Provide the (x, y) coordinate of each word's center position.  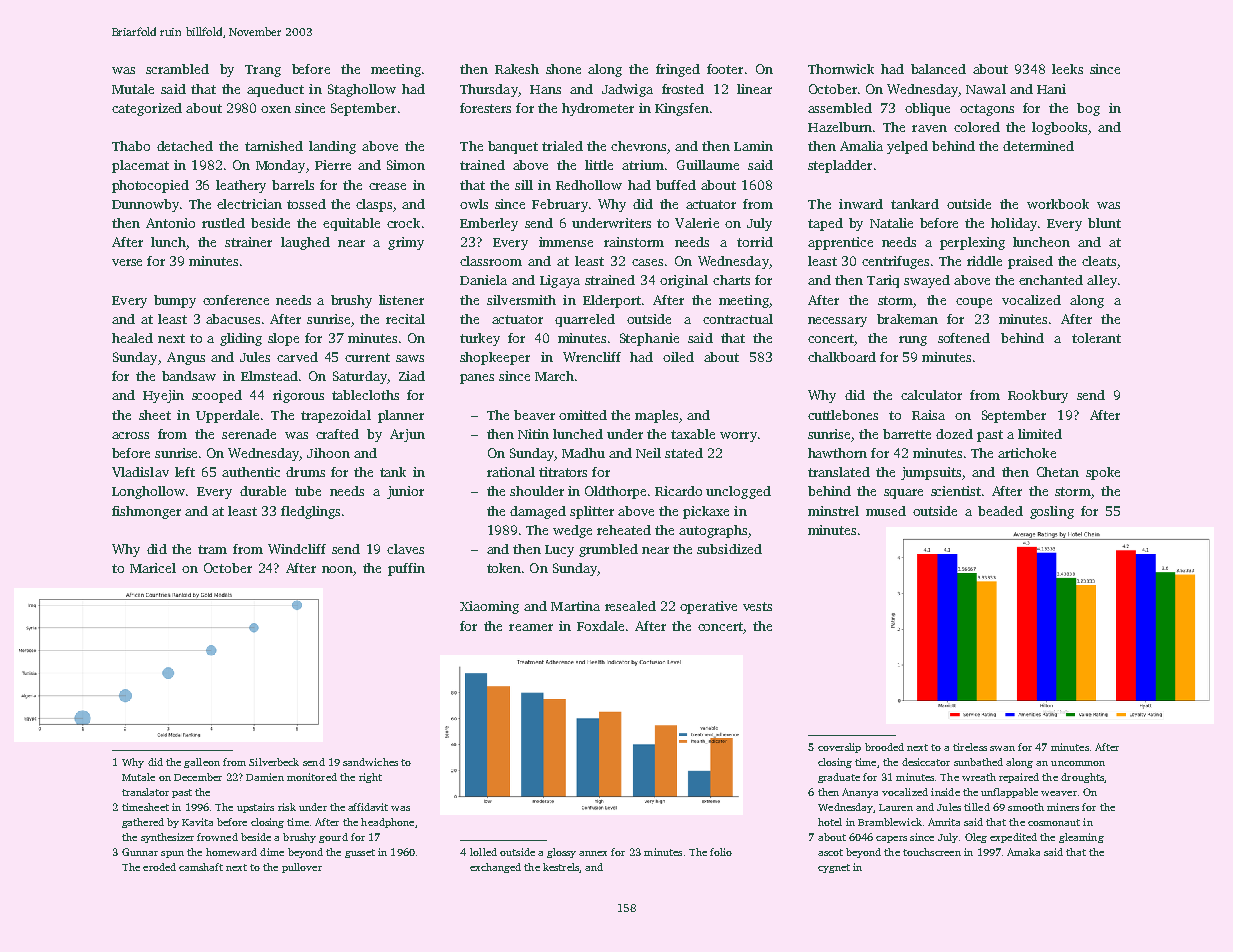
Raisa (928, 415)
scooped (217, 396)
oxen (276, 109)
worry (738, 437)
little (599, 165)
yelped (907, 147)
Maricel (153, 568)
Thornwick (841, 69)
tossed (306, 204)
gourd (333, 838)
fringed (678, 70)
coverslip (839, 748)
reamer (531, 627)
